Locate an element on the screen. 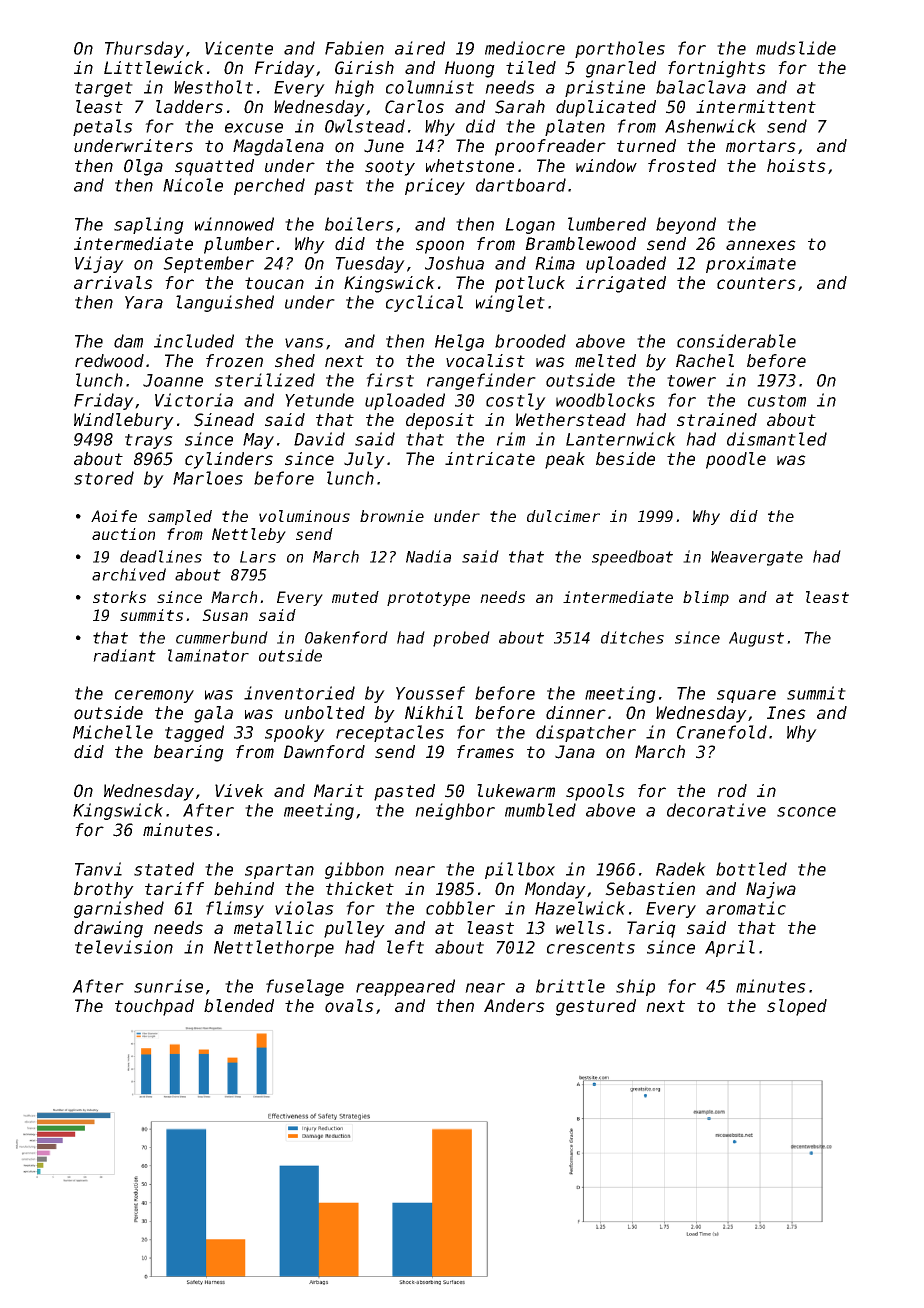 This screenshot has width=924, height=1308. excuse is located at coordinates (254, 128).
